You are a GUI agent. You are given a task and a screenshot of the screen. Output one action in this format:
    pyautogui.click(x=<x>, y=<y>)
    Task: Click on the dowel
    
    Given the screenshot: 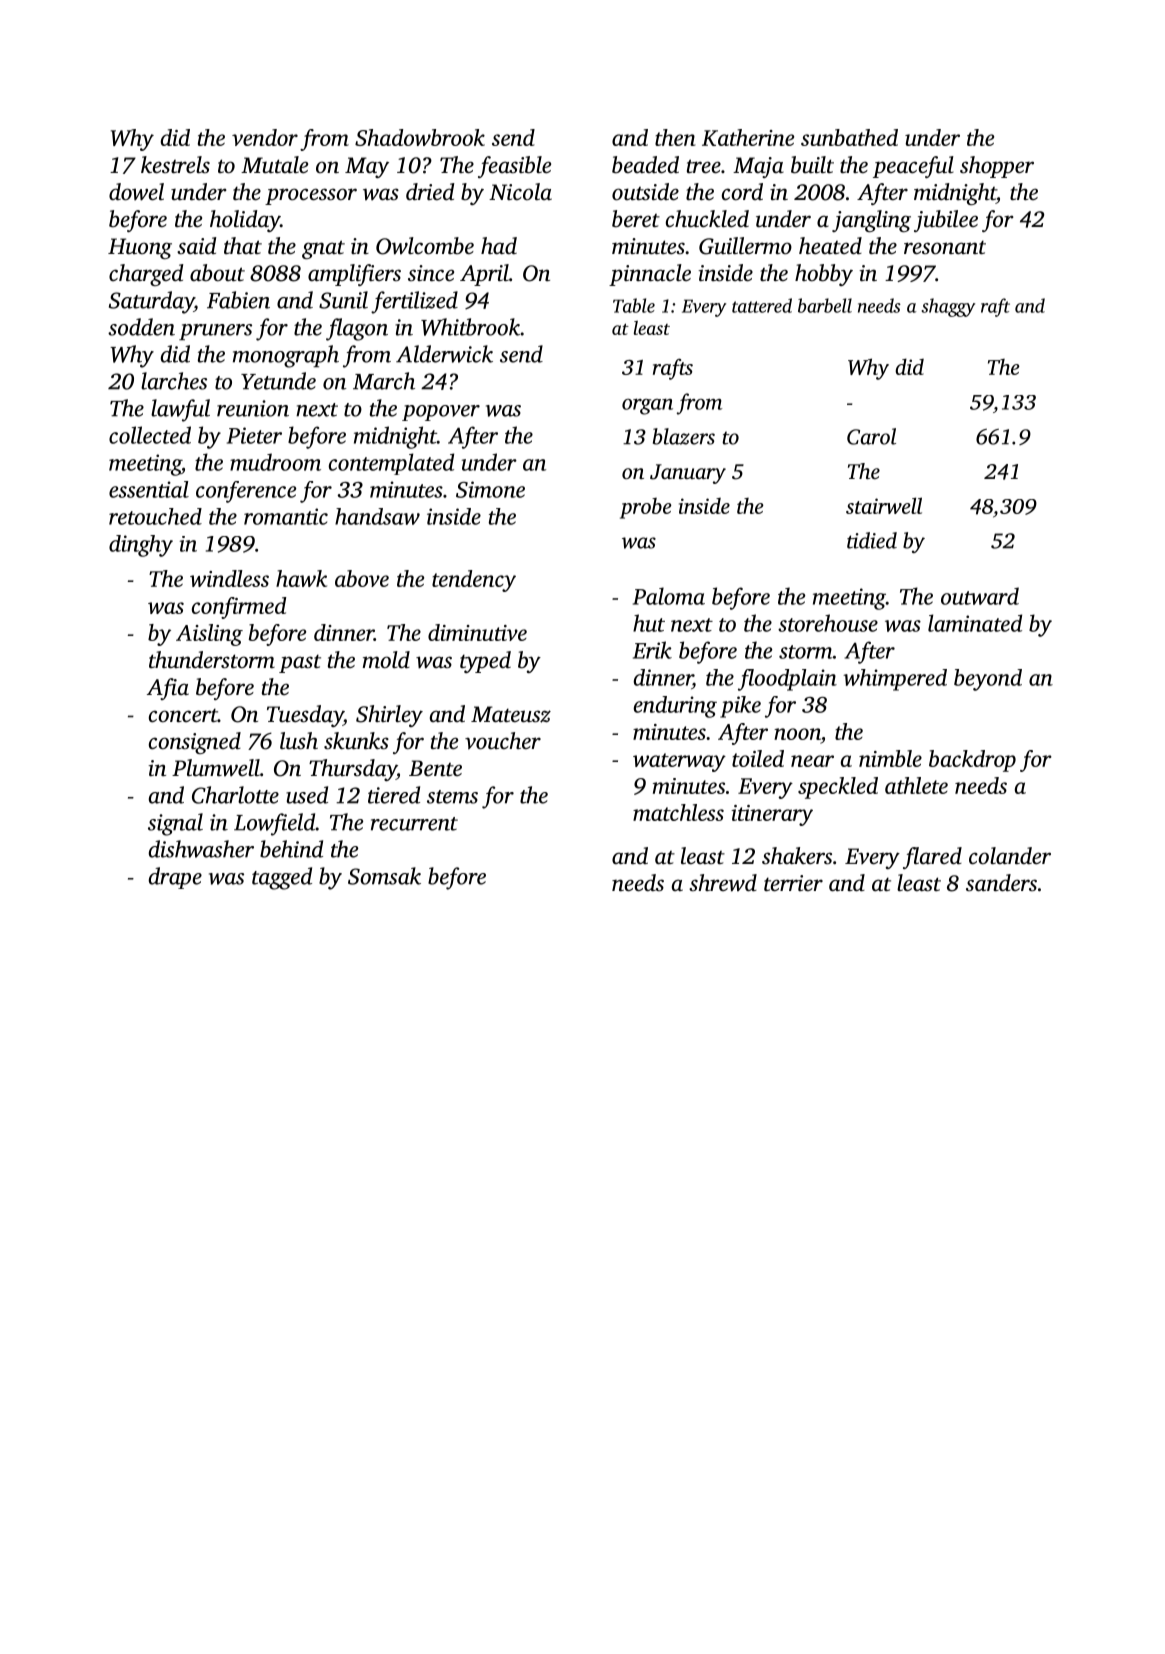 What is the action you would take?
    pyautogui.click(x=136, y=192)
